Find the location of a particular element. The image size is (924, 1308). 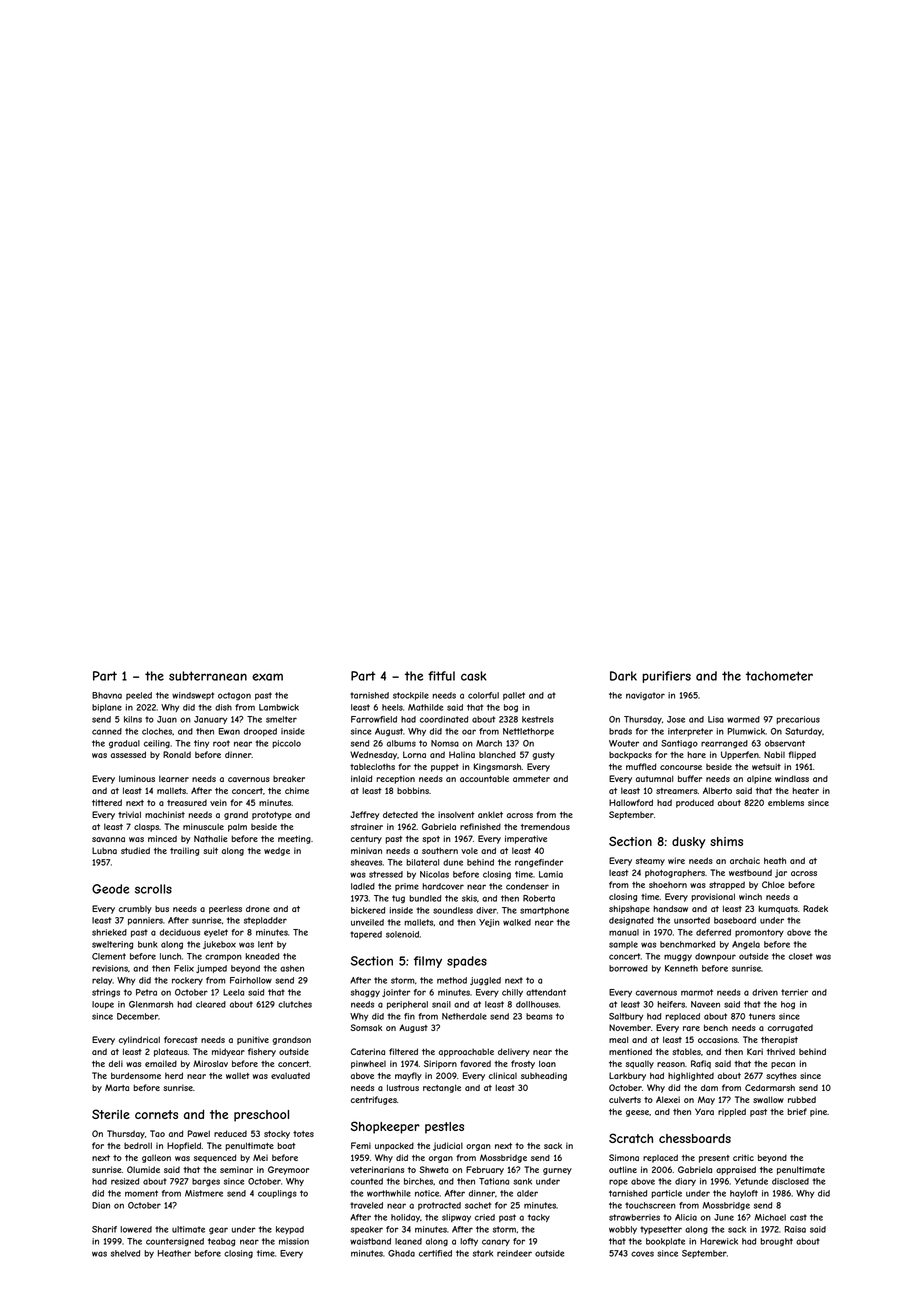

reindeer is located at coordinates (514, 1253).
